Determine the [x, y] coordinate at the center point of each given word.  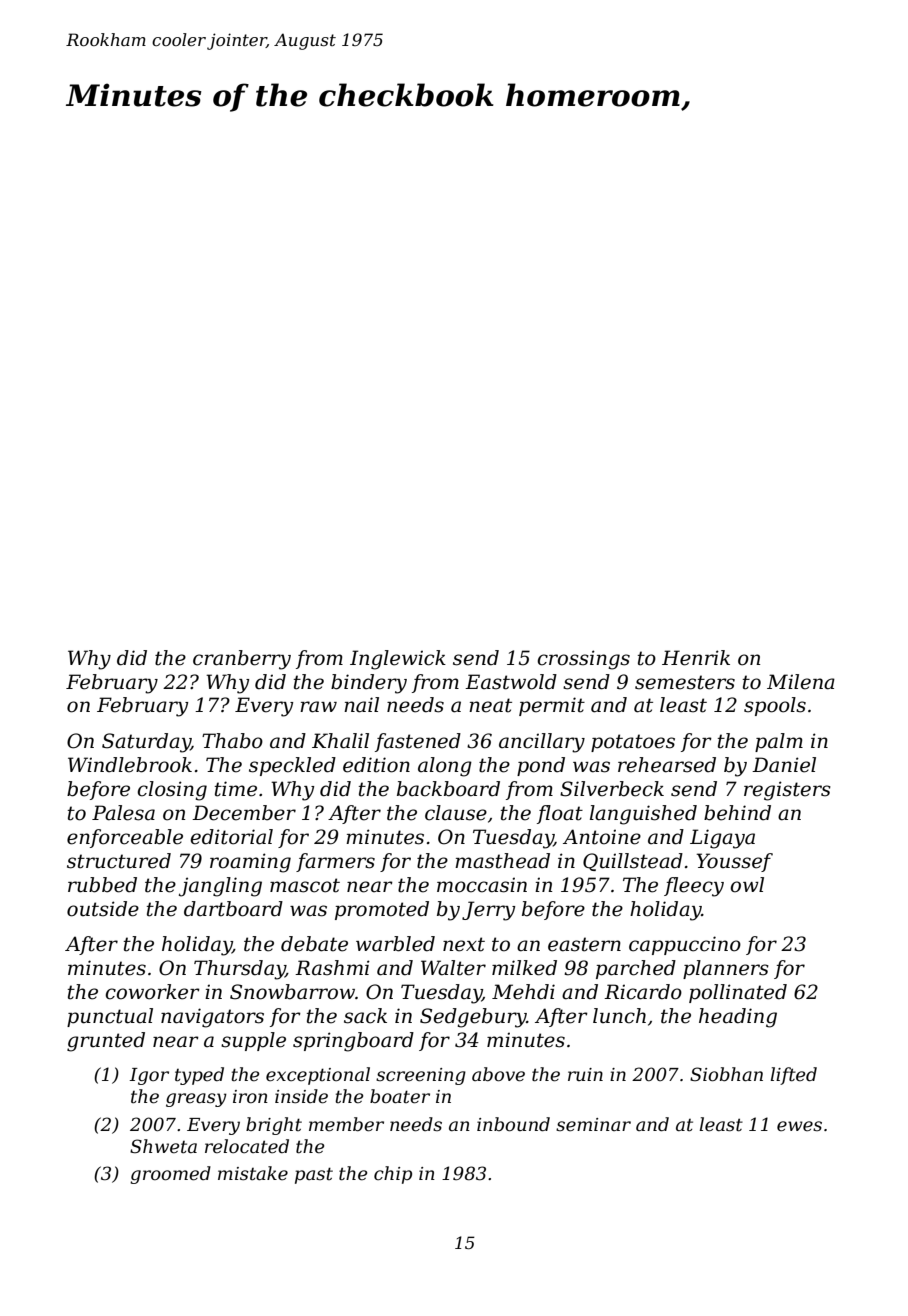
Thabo [232, 741]
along [445, 767]
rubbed [102, 885]
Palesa [123, 813]
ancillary [542, 743]
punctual [110, 1017]
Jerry [488, 911]
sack [365, 1016]
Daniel [784, 765]
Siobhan [726, 1074]
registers [787, 791]
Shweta [163, 1146]
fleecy [694, 887]
